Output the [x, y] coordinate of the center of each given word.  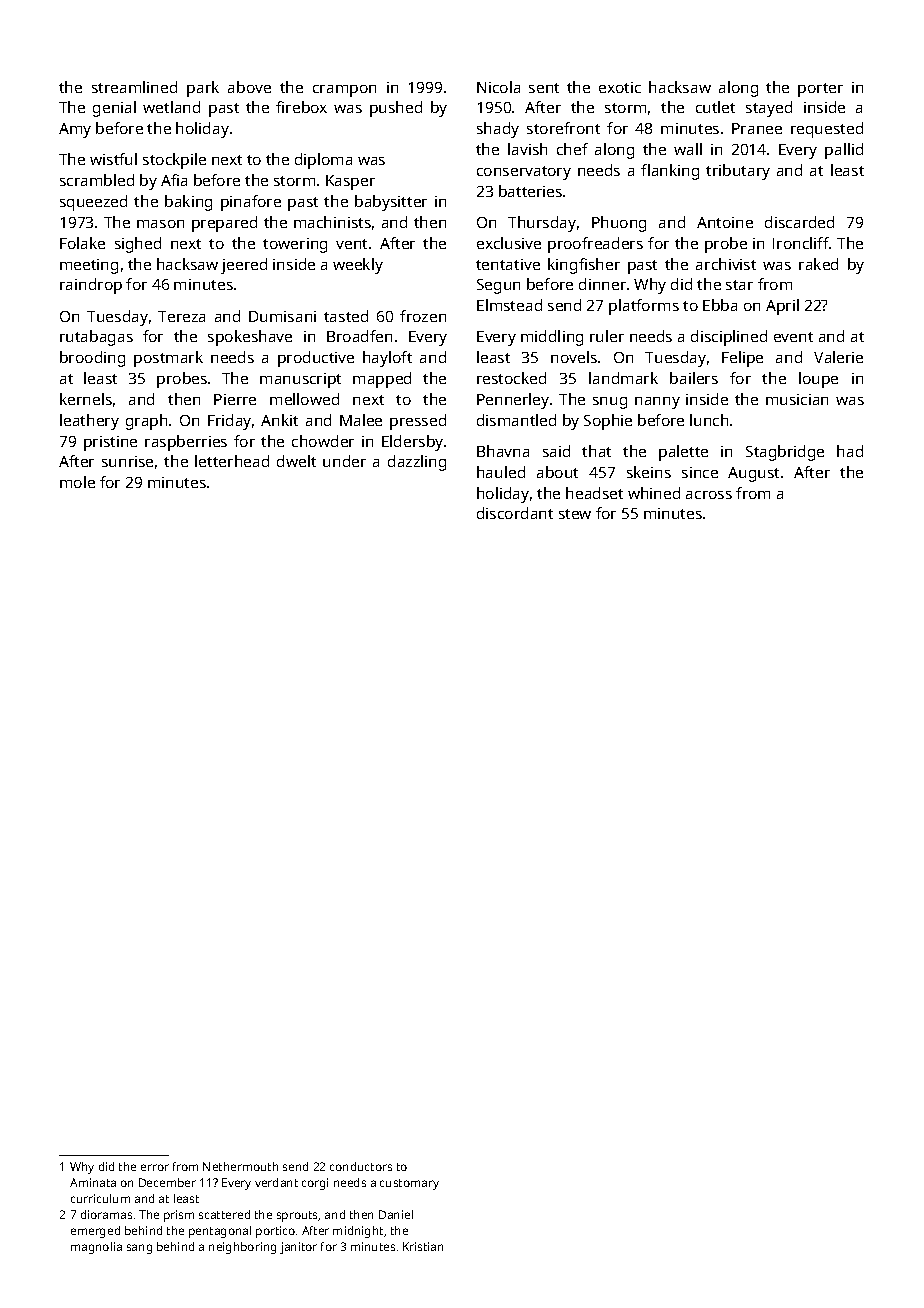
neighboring [242, 1248]
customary [409, 1184]
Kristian [423, 1246]
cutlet [715, 107]
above [249, 87]
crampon [344, 91]
